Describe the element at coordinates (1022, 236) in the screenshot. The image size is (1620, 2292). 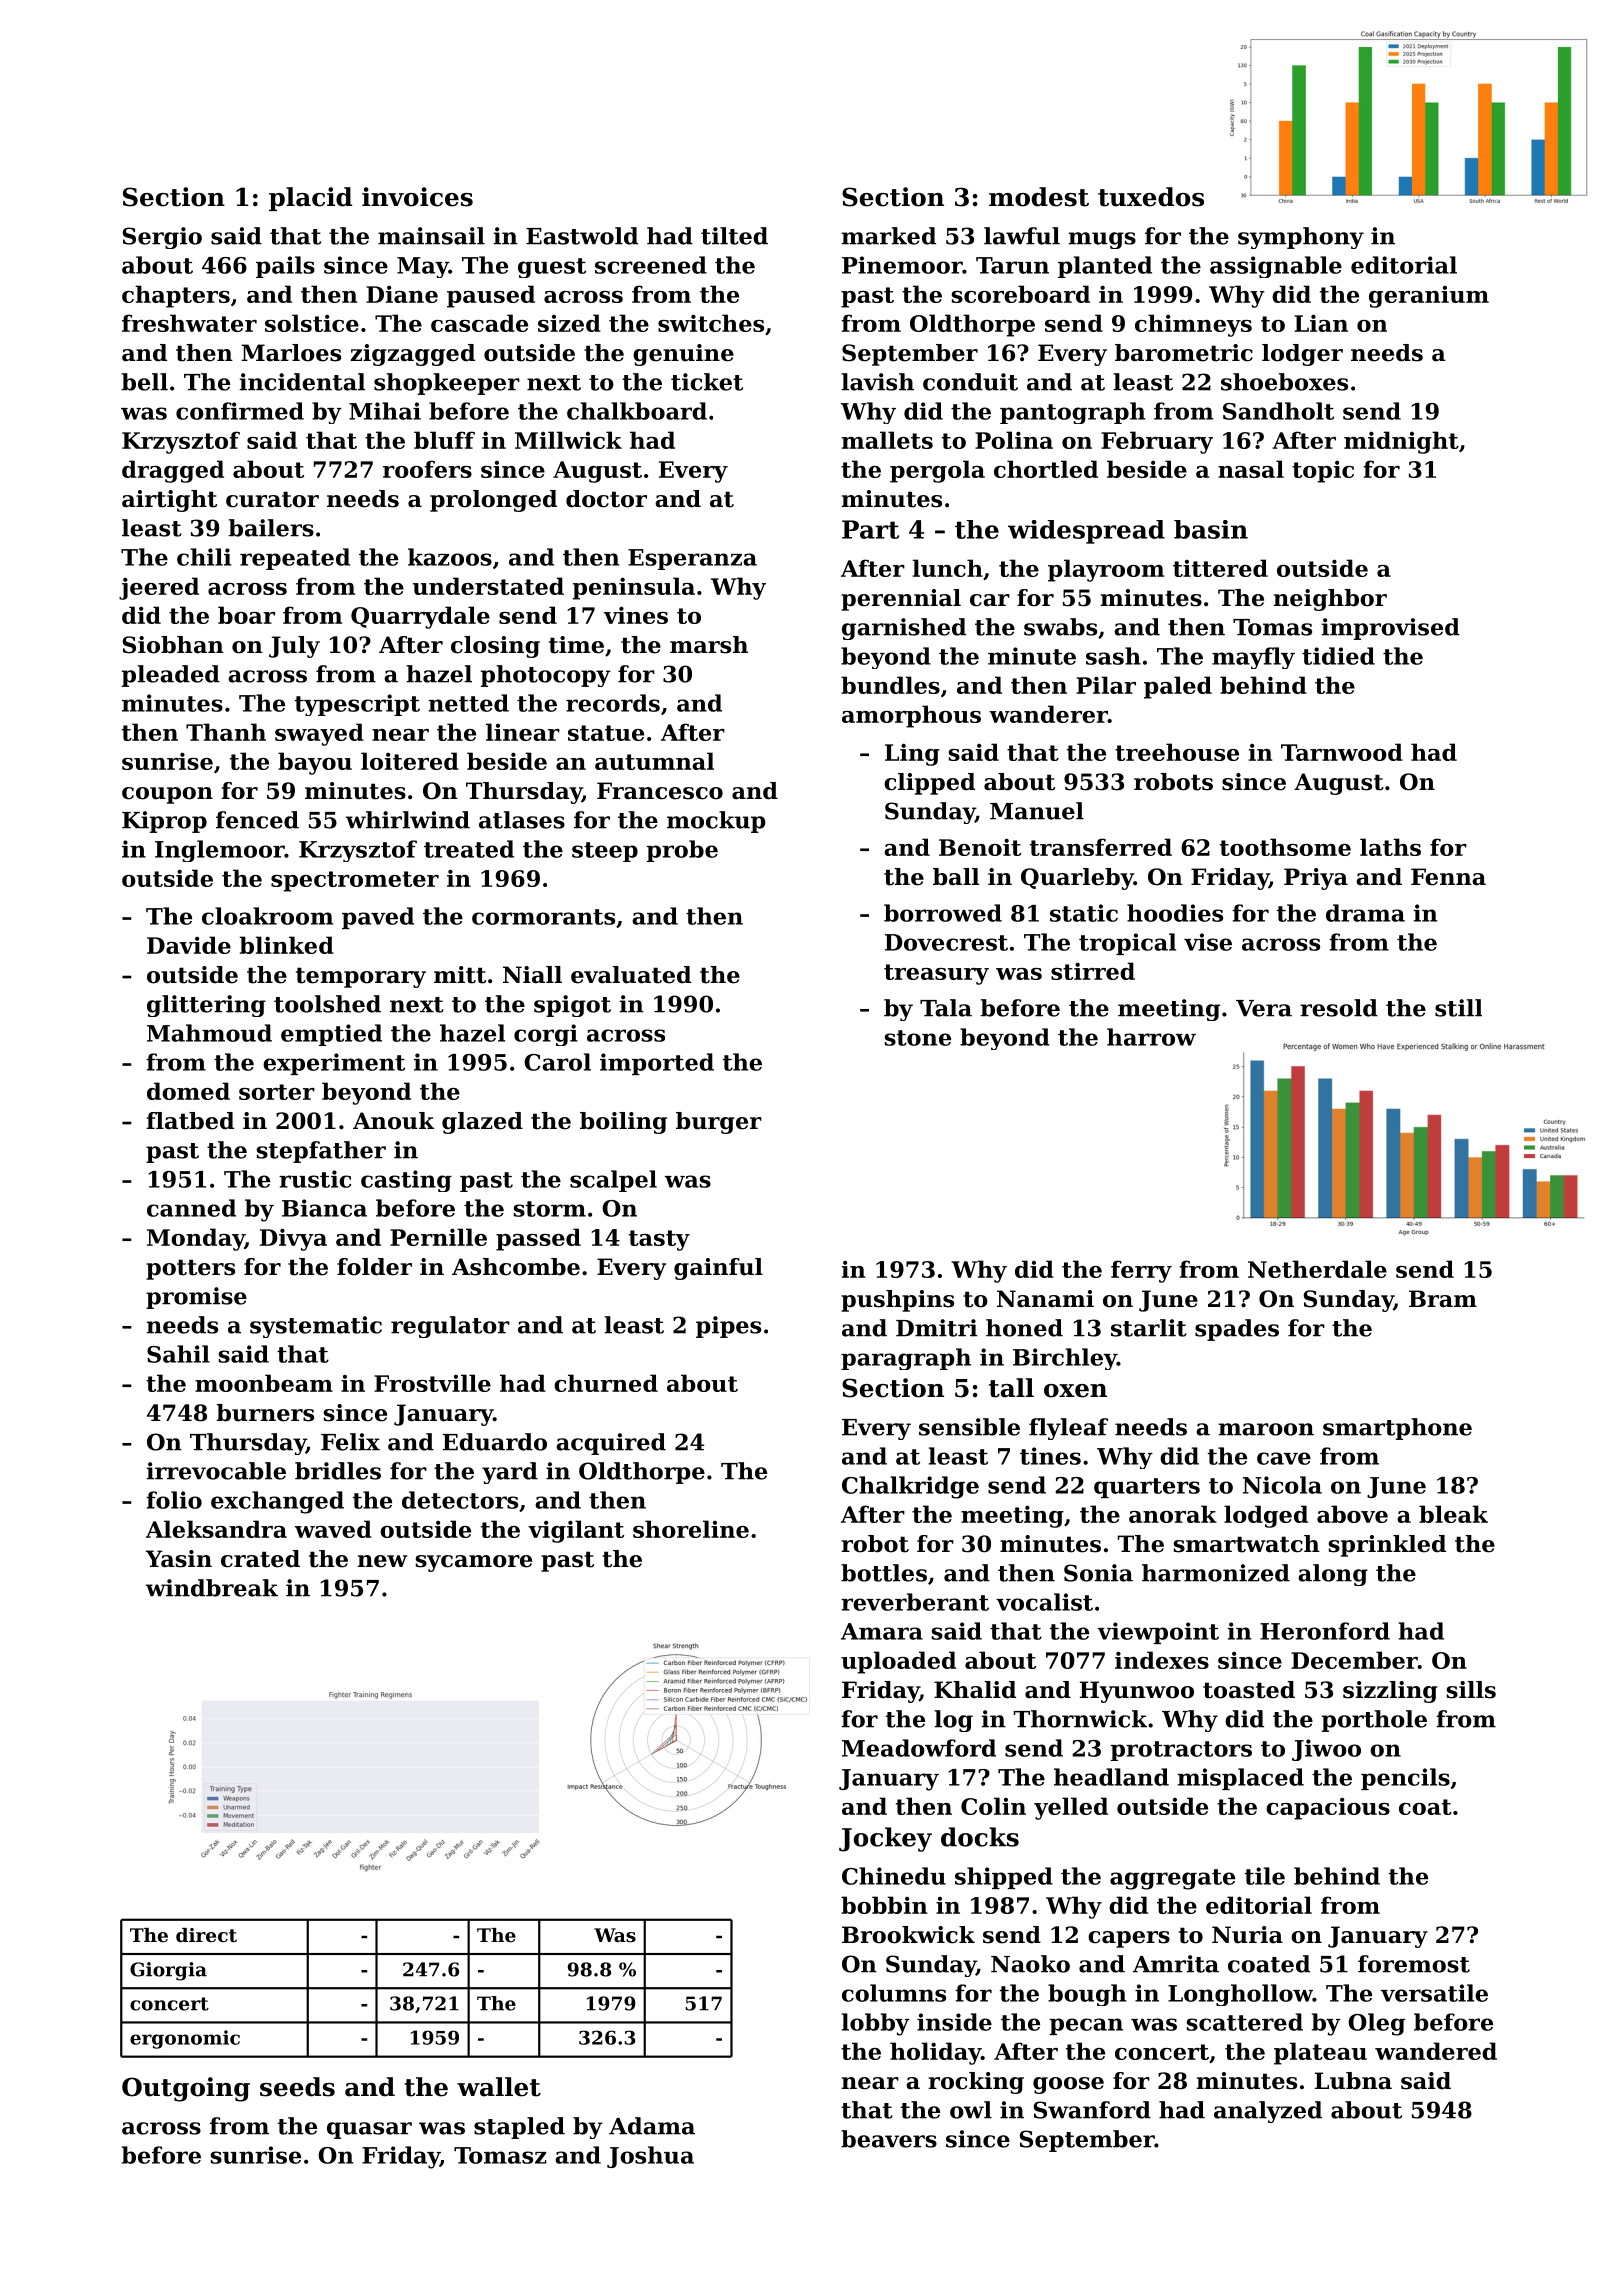
I see `lawful` at that location.
